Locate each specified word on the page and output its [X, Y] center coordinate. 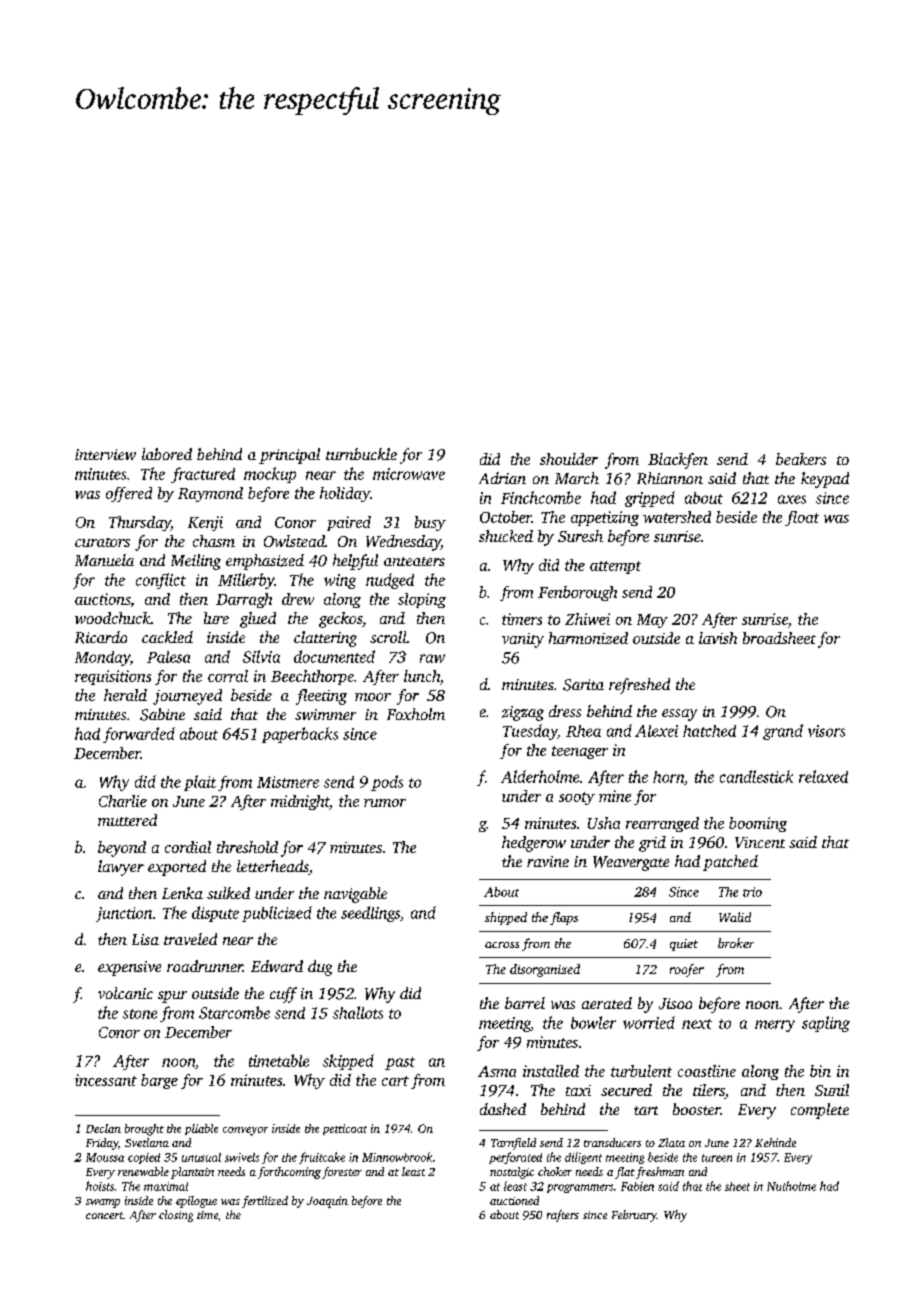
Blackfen [678, 461]
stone [140, 1014]
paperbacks [300, 735]
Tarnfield [513, 1144]
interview [105, 454]
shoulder [569, 459]
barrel [525, 1003]
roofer [687, 970]
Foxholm [416, 714]
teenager [580, 752]
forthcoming [289, 1173]
